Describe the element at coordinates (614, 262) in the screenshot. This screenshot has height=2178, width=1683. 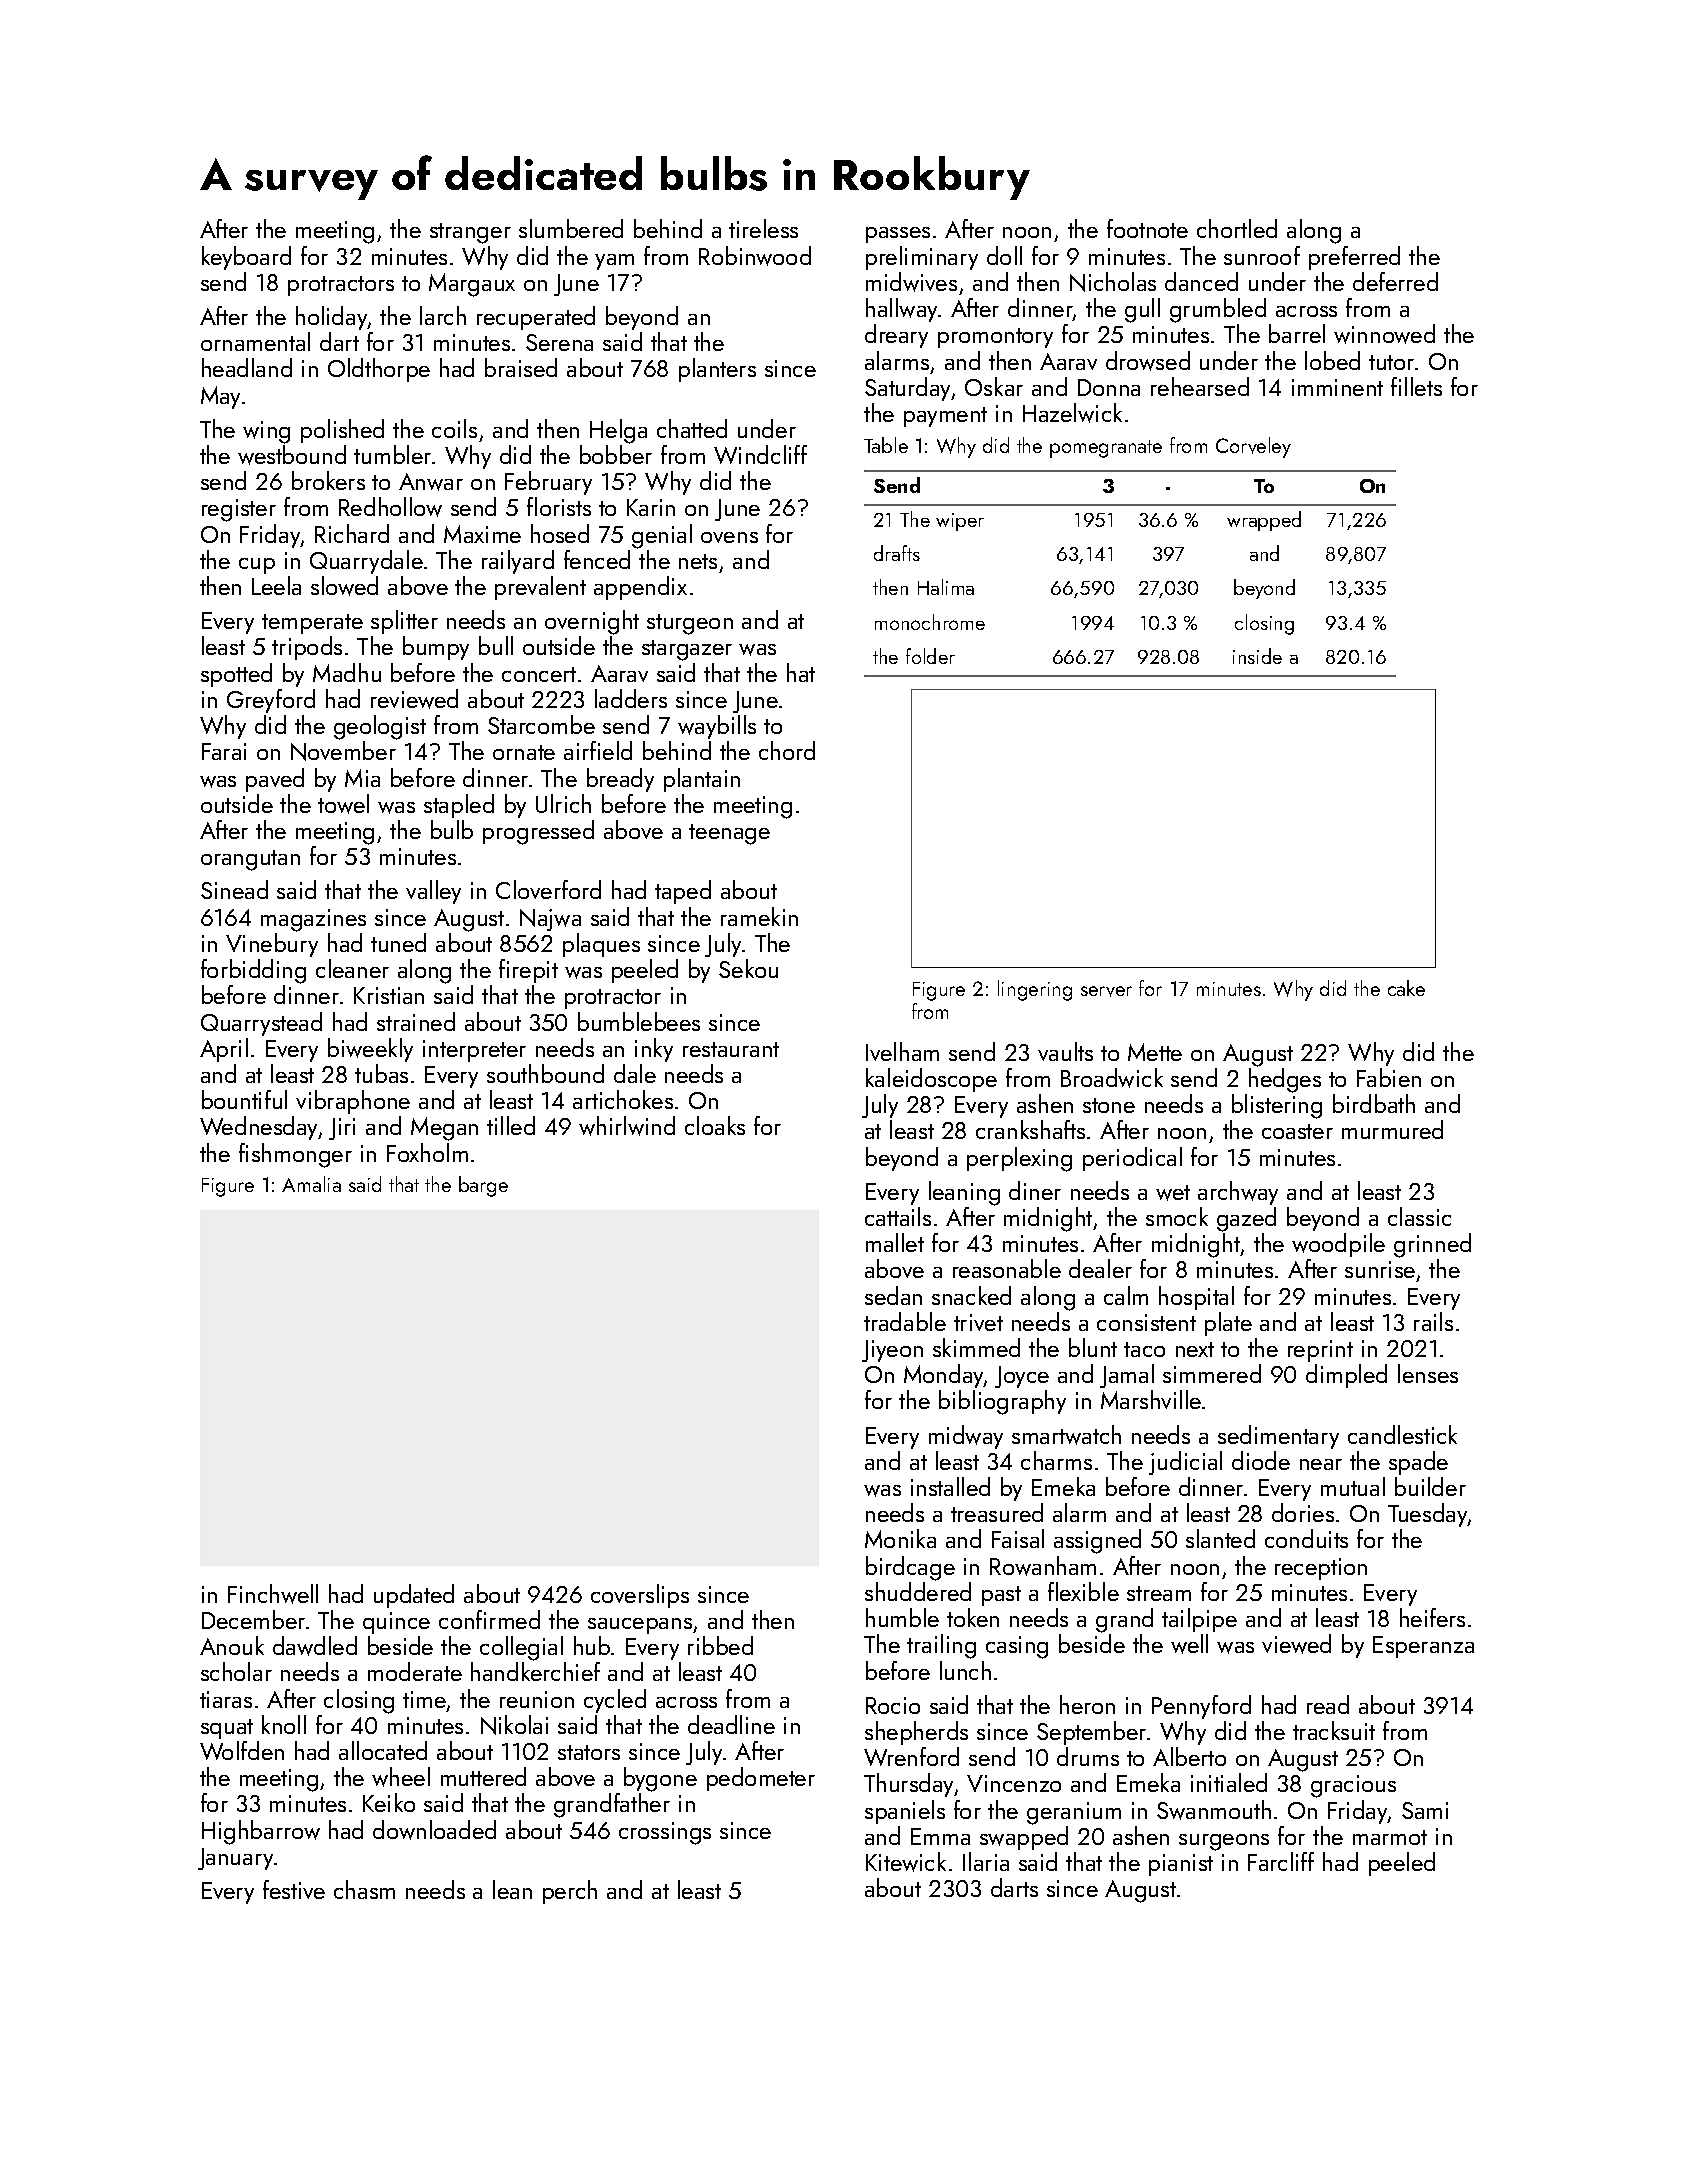
I see `yam` at that location.
